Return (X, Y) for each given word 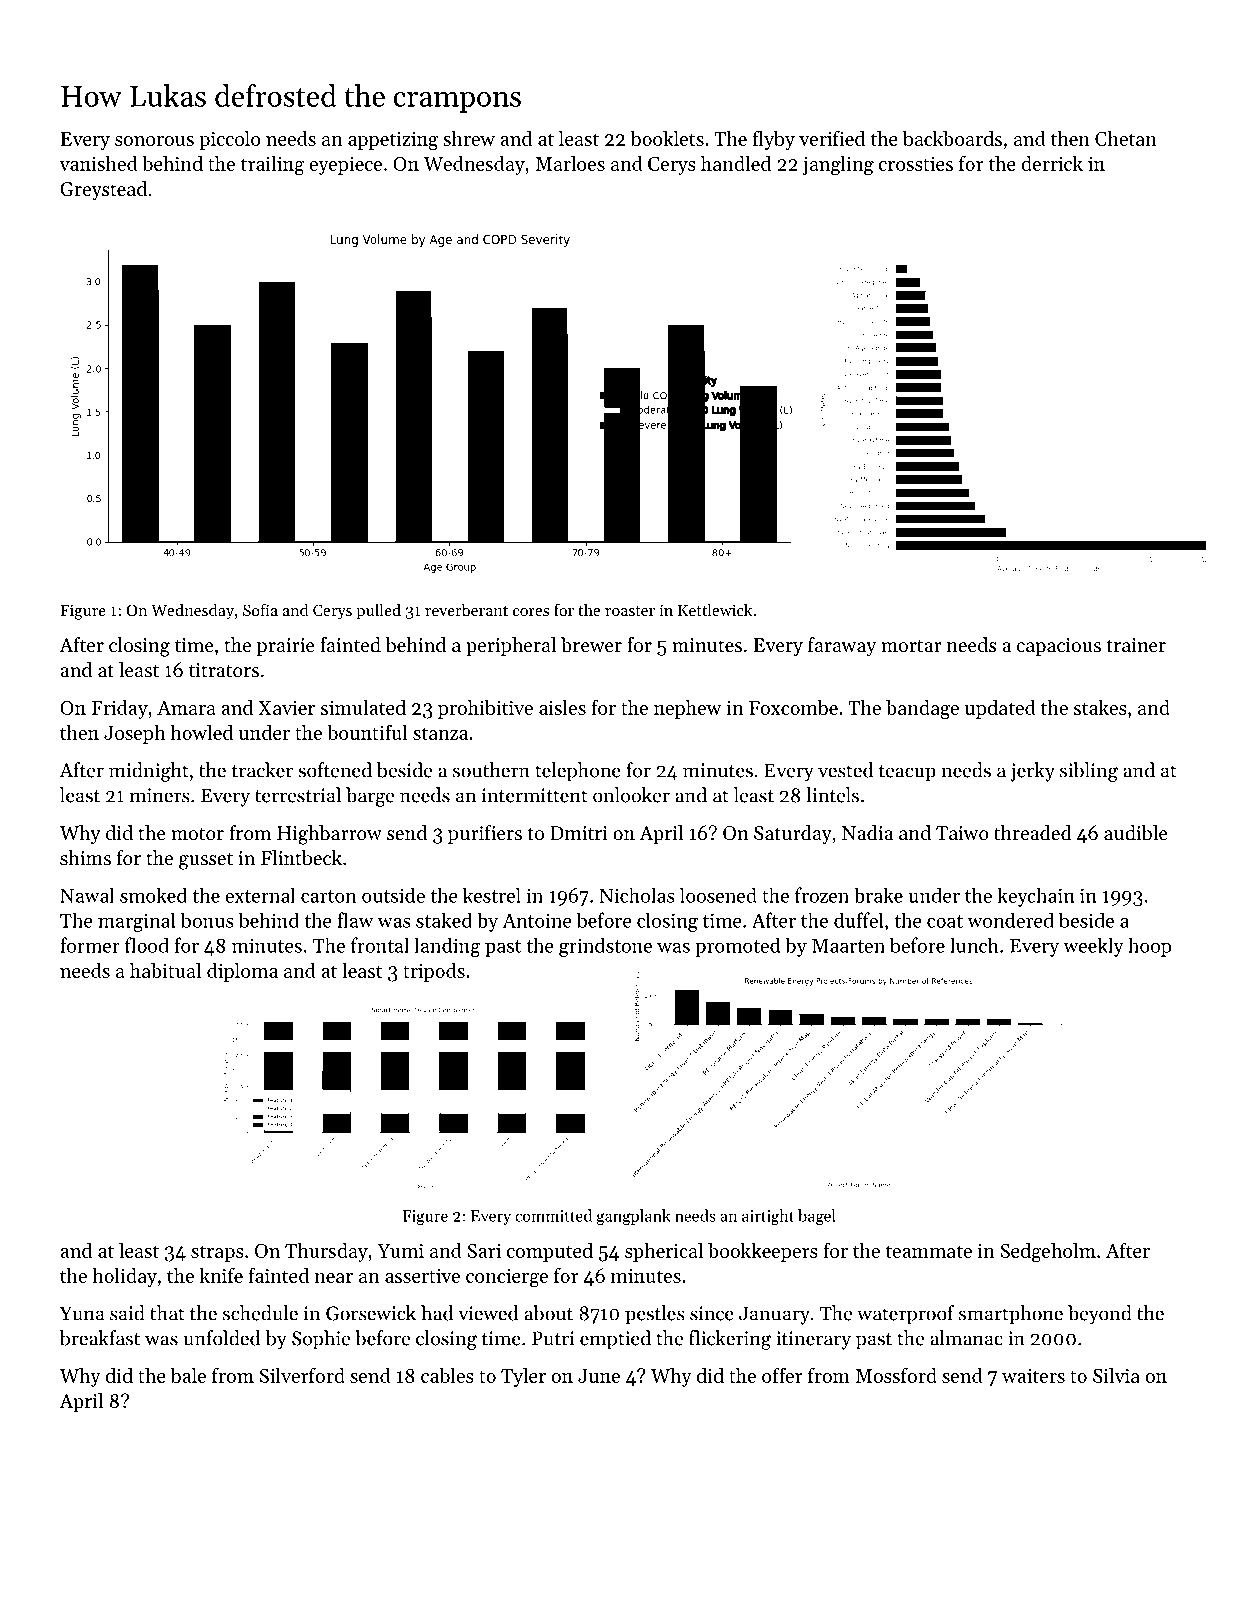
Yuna (82, 1313)
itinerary (813, 1340)
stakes (1100, 707)
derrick (1052, 163)
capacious (1059, 647)
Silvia (1116, 1375)
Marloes (570, 163)
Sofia (260, 609)
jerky (1032, 772)
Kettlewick (715, 609)
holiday (124, 1277)
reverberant (466, 609)
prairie (286, 647)
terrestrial (298, 795)
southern (491, 770)
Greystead (103, 190)
